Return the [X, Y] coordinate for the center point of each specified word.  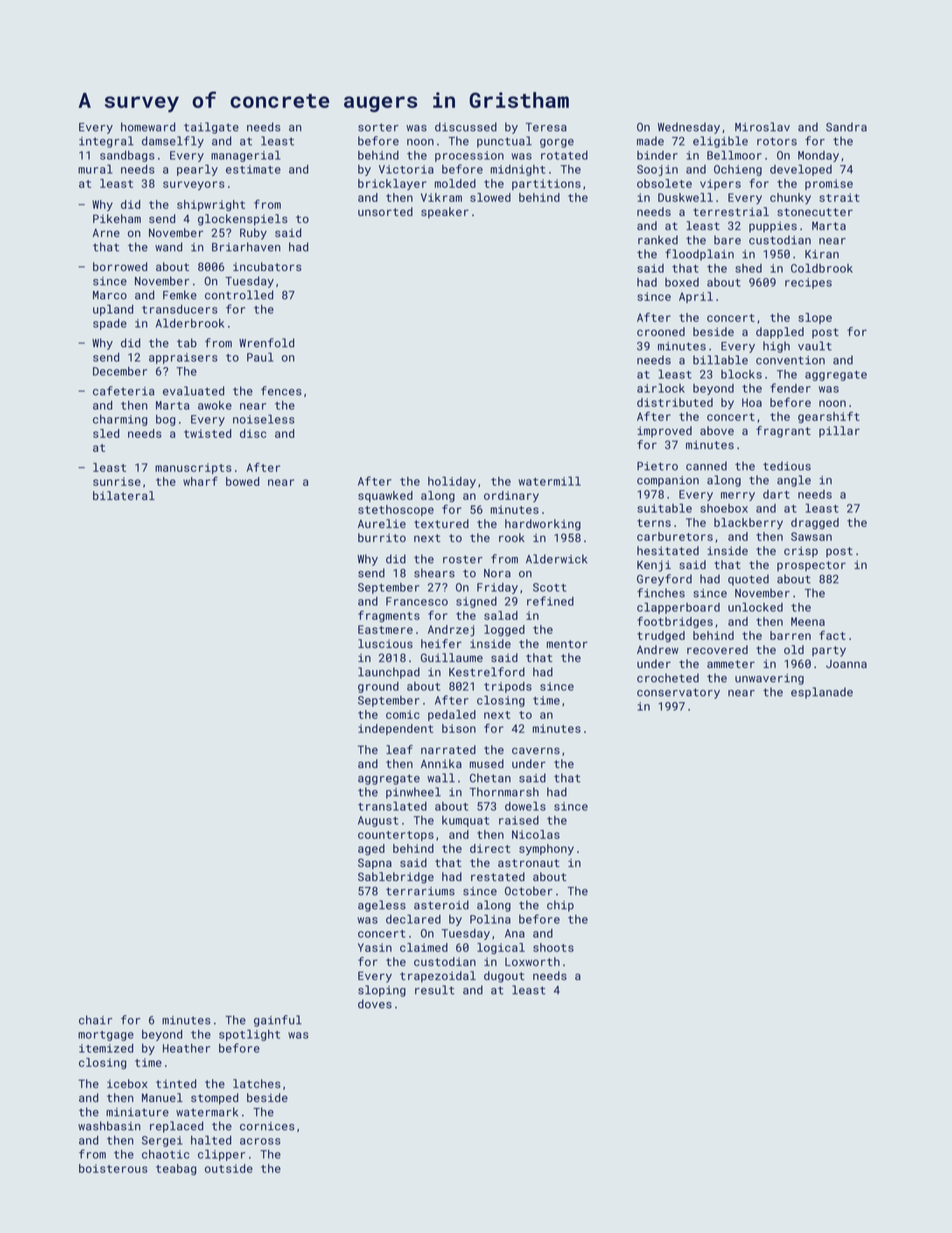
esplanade [822, 693]
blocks [741, 374]
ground [378, 687]
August [378, 821]
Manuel [162, 1097]
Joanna [846, 664]
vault [815, 346]
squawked [385, 496]
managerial [246, 156]
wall [441, 778]
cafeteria [123, 391]
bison [459, 728]
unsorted [385, 211]
